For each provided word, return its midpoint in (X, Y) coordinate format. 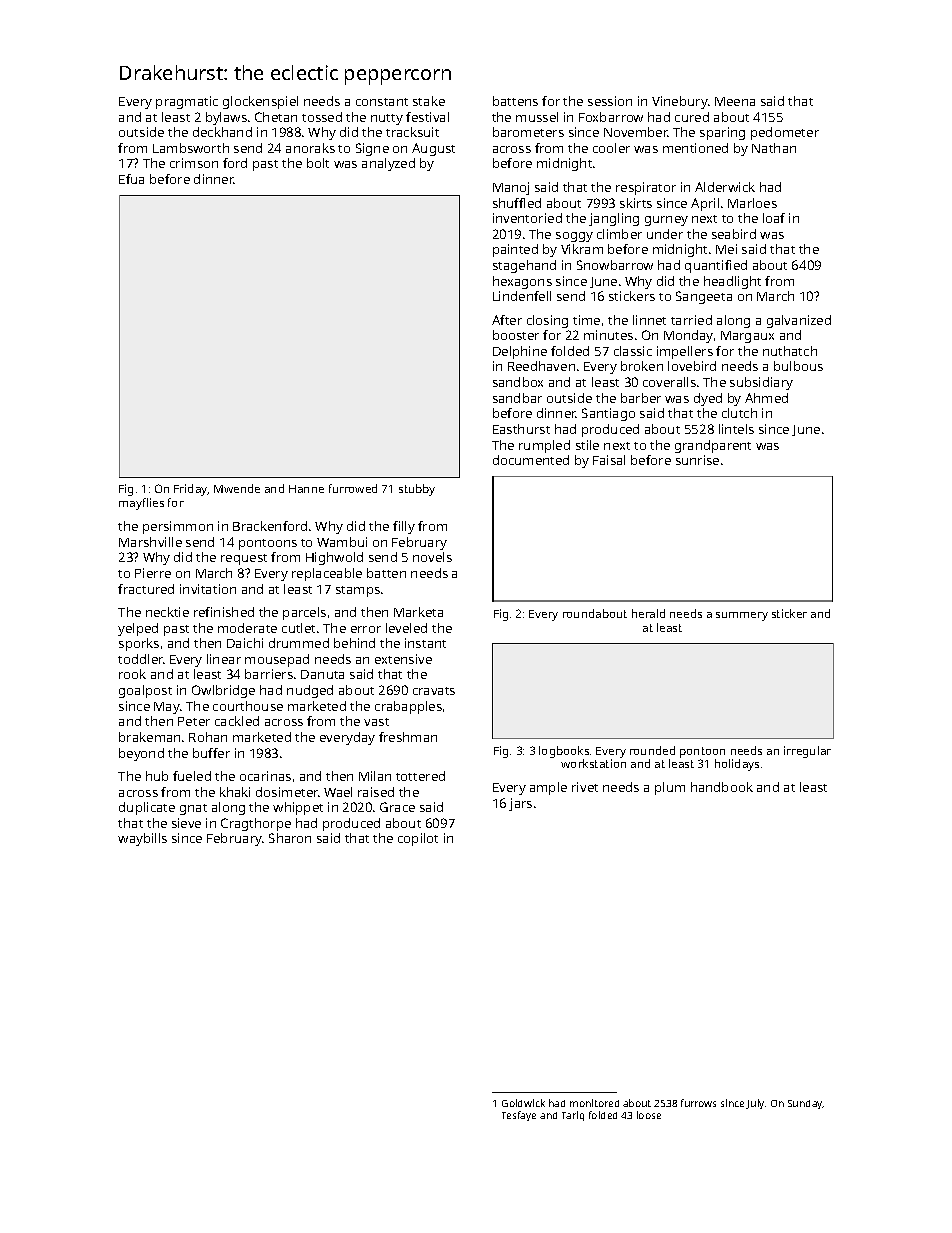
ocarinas (265, 776)
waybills (142, 839)
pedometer (785, 133)
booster (516, 335)
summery (742, 616)
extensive (403, 659)
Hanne (306, 489)
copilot (418, 839)
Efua (131, 179)
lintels (736, 429)
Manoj (511, 188)
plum (670, 788)
